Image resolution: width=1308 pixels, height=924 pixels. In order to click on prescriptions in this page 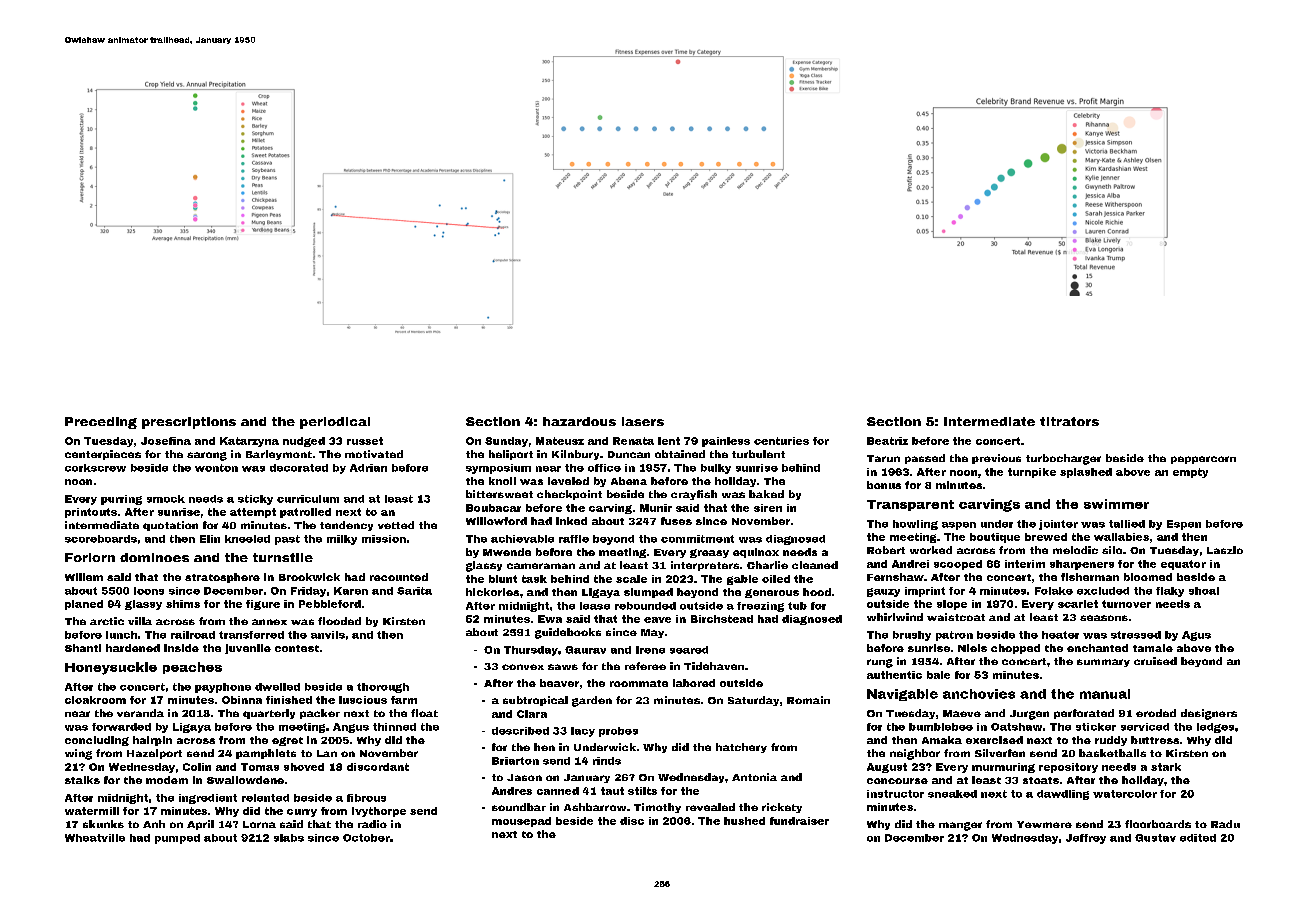, I will do `click(189, 423)`.
